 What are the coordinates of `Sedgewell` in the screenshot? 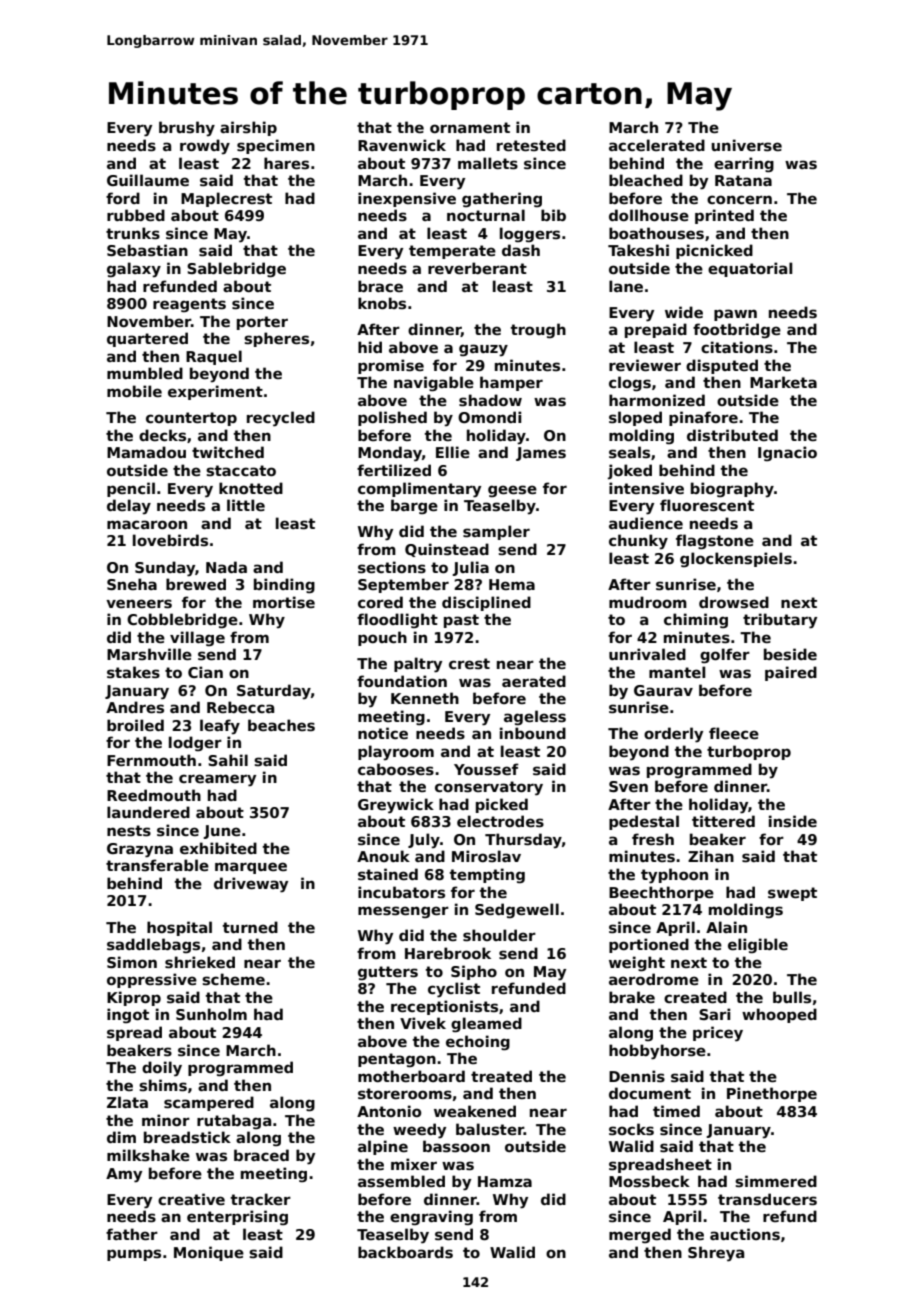 It's located at (517, 910).
